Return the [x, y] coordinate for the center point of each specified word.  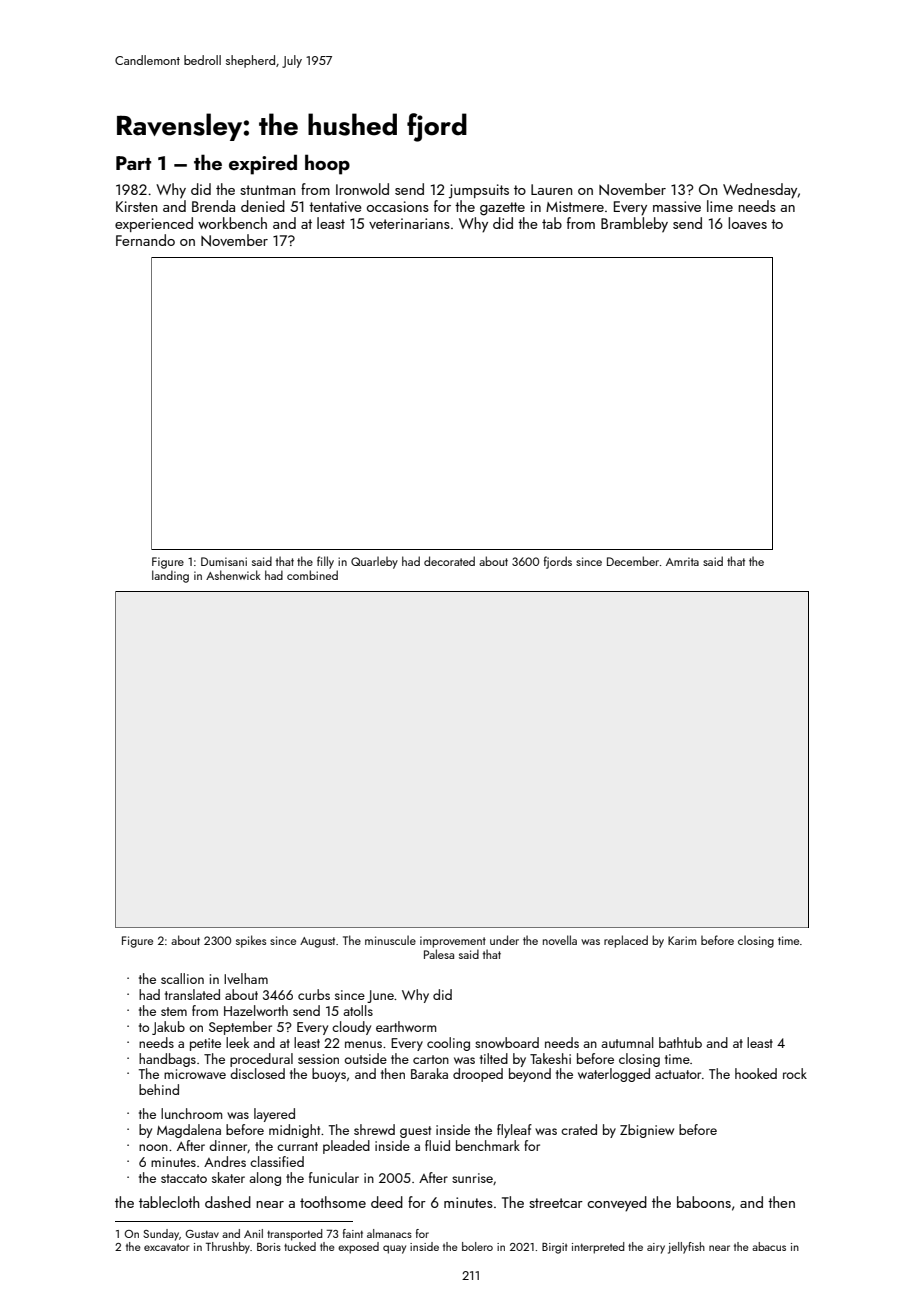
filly [325, 562]
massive [677, 206]
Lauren [551, 189]
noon [153, 1147]
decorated [449, 561]
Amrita [682, 561]
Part [133, 163]
